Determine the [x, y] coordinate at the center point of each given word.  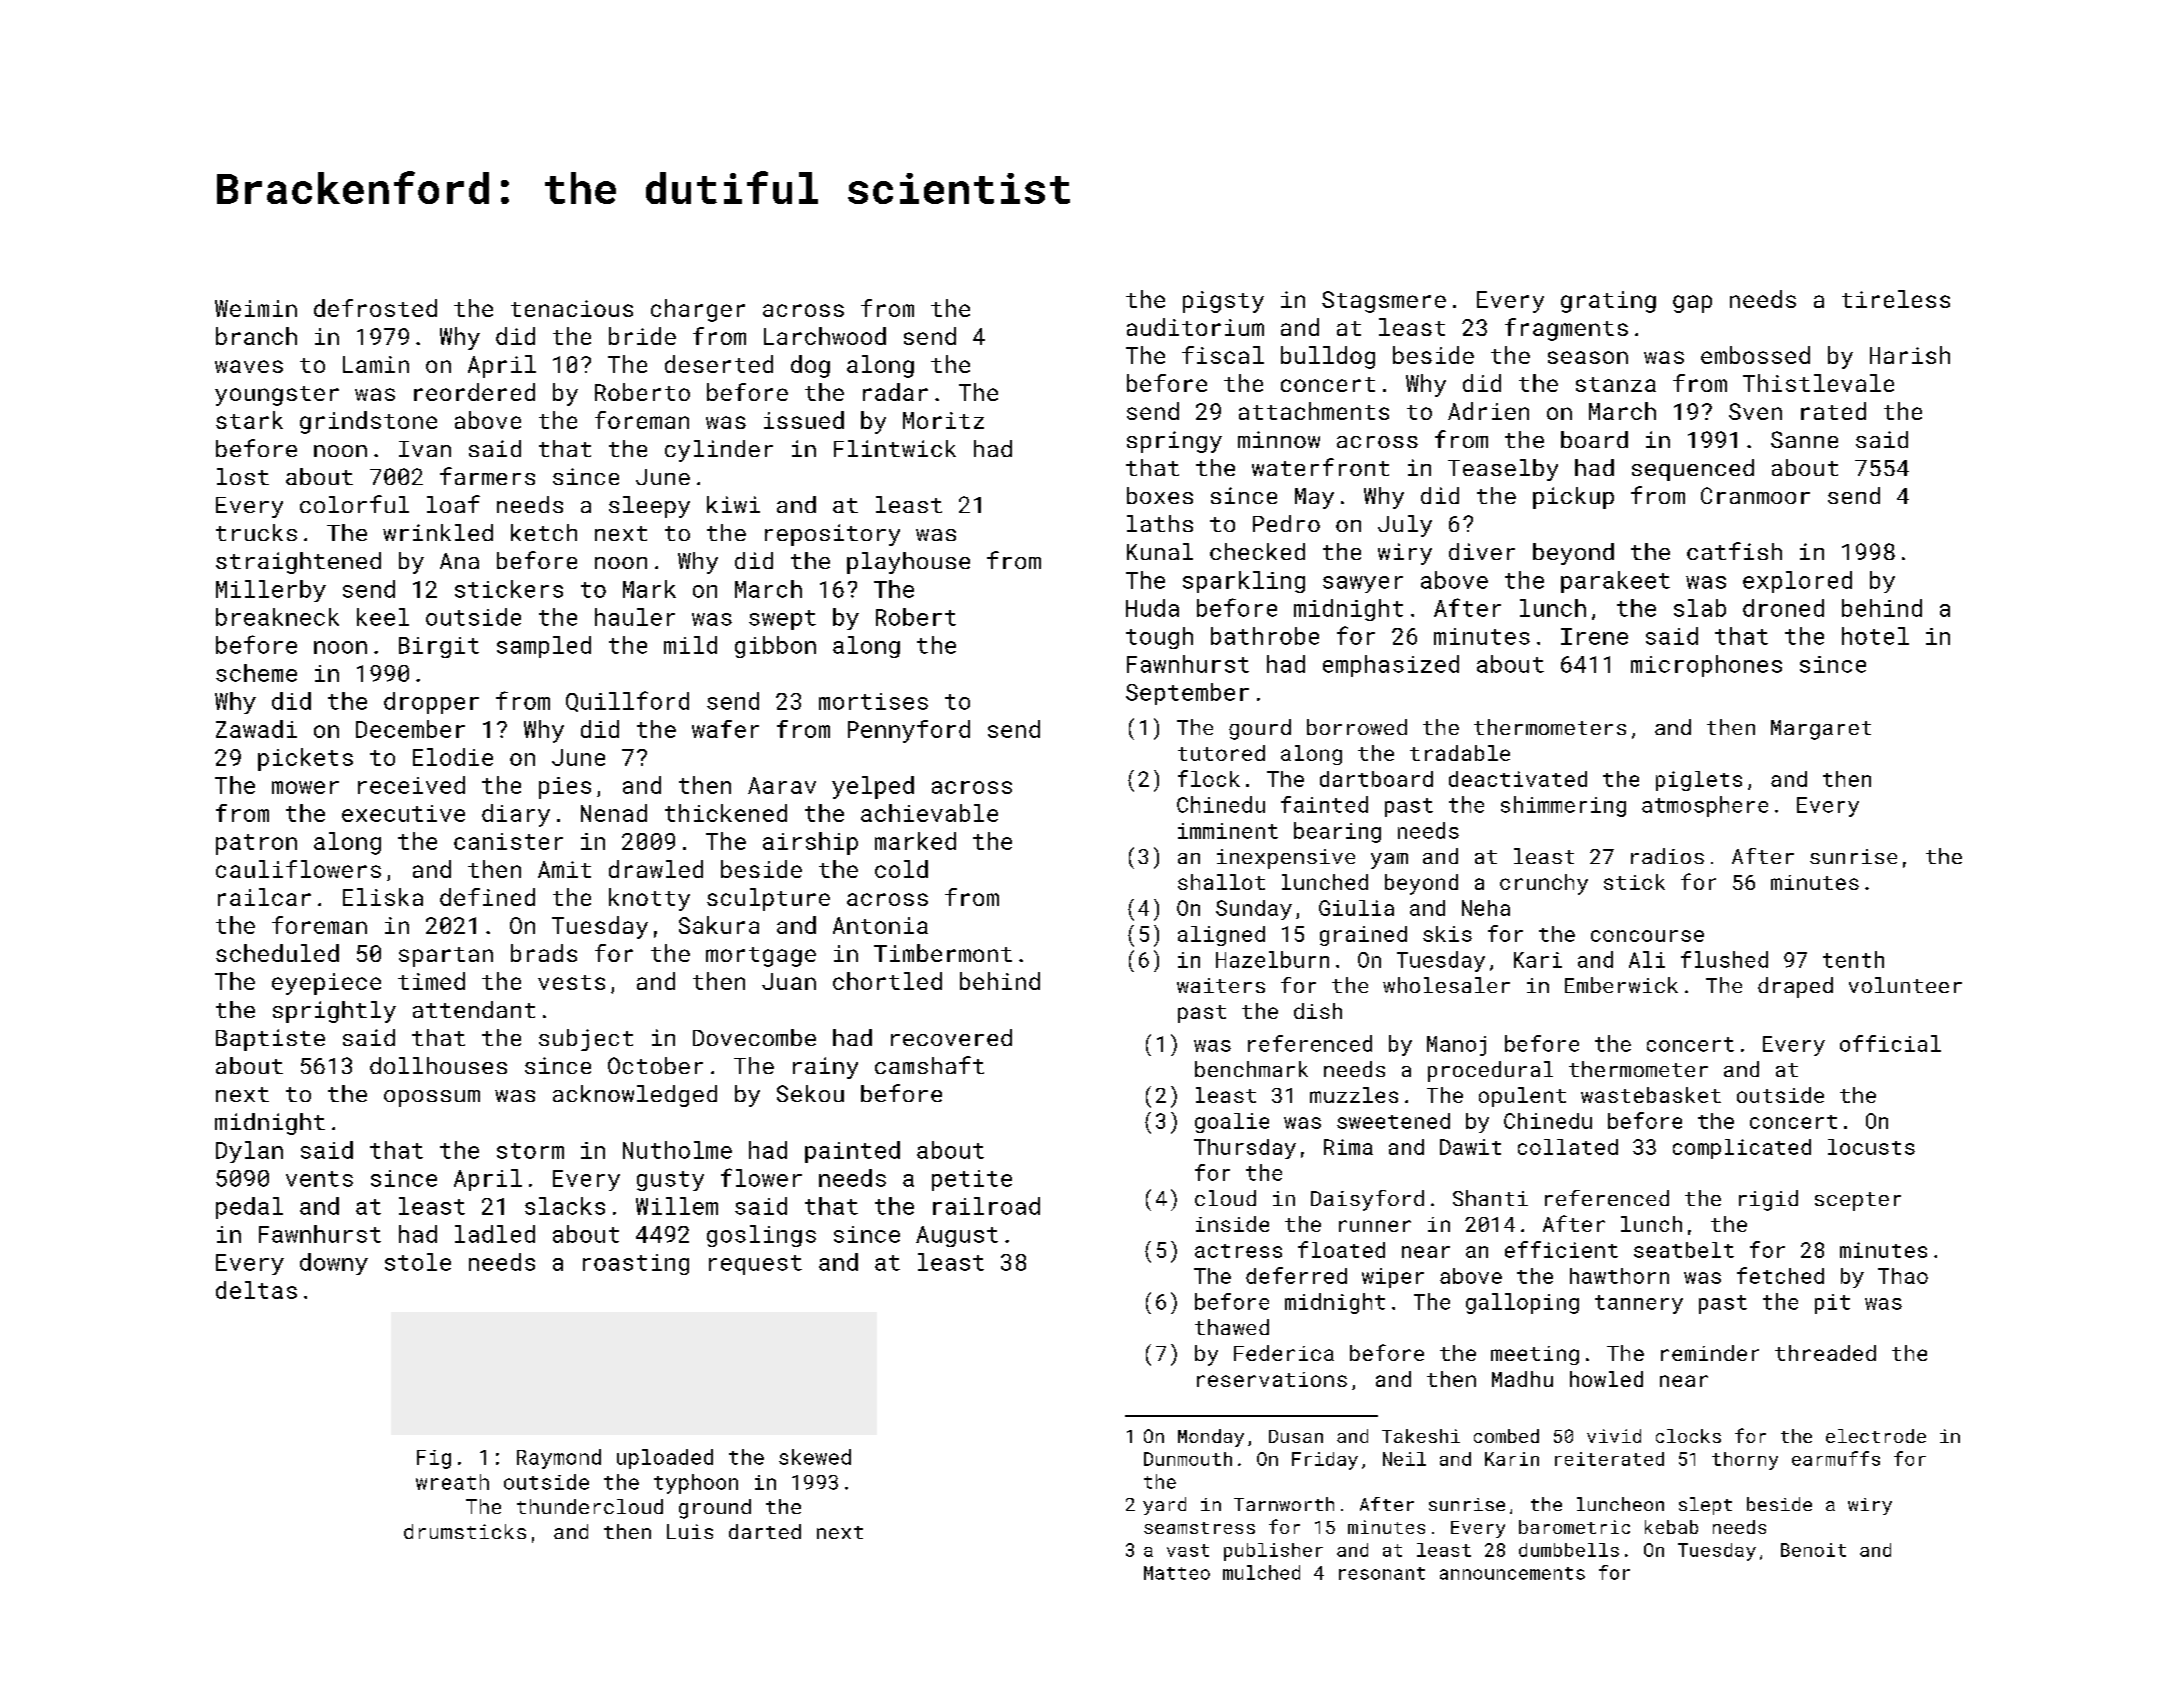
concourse [1647, 936]
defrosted [375, 308]
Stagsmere [1384, 302]
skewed [815, 1457]
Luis [690, 1531]
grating [1608, 302]
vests [571, 982]
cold [901, 869]
